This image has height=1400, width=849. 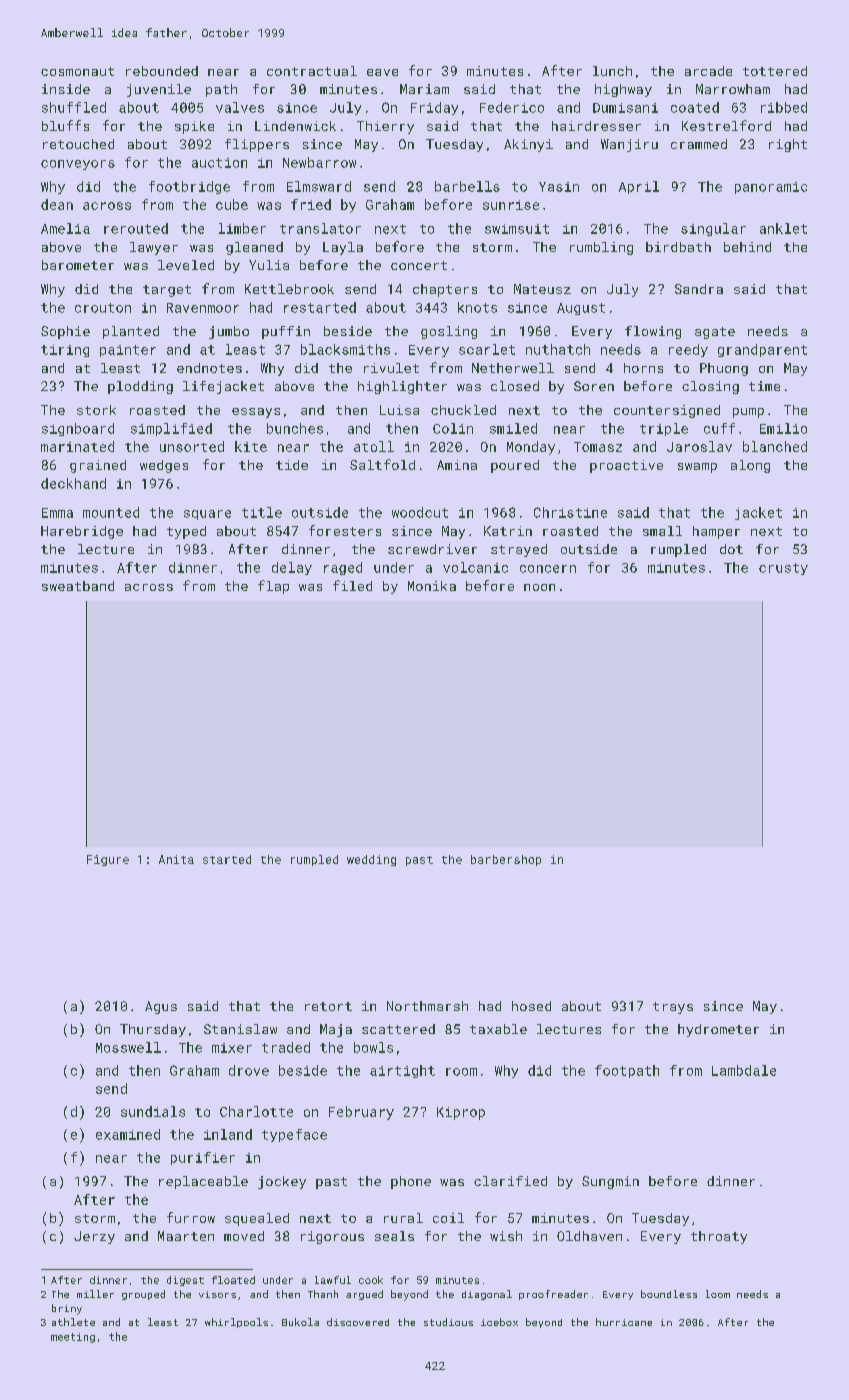 What do you see at coordinates (57, 204) in the image?
I see `dean` at bounding box center [57, 204].
